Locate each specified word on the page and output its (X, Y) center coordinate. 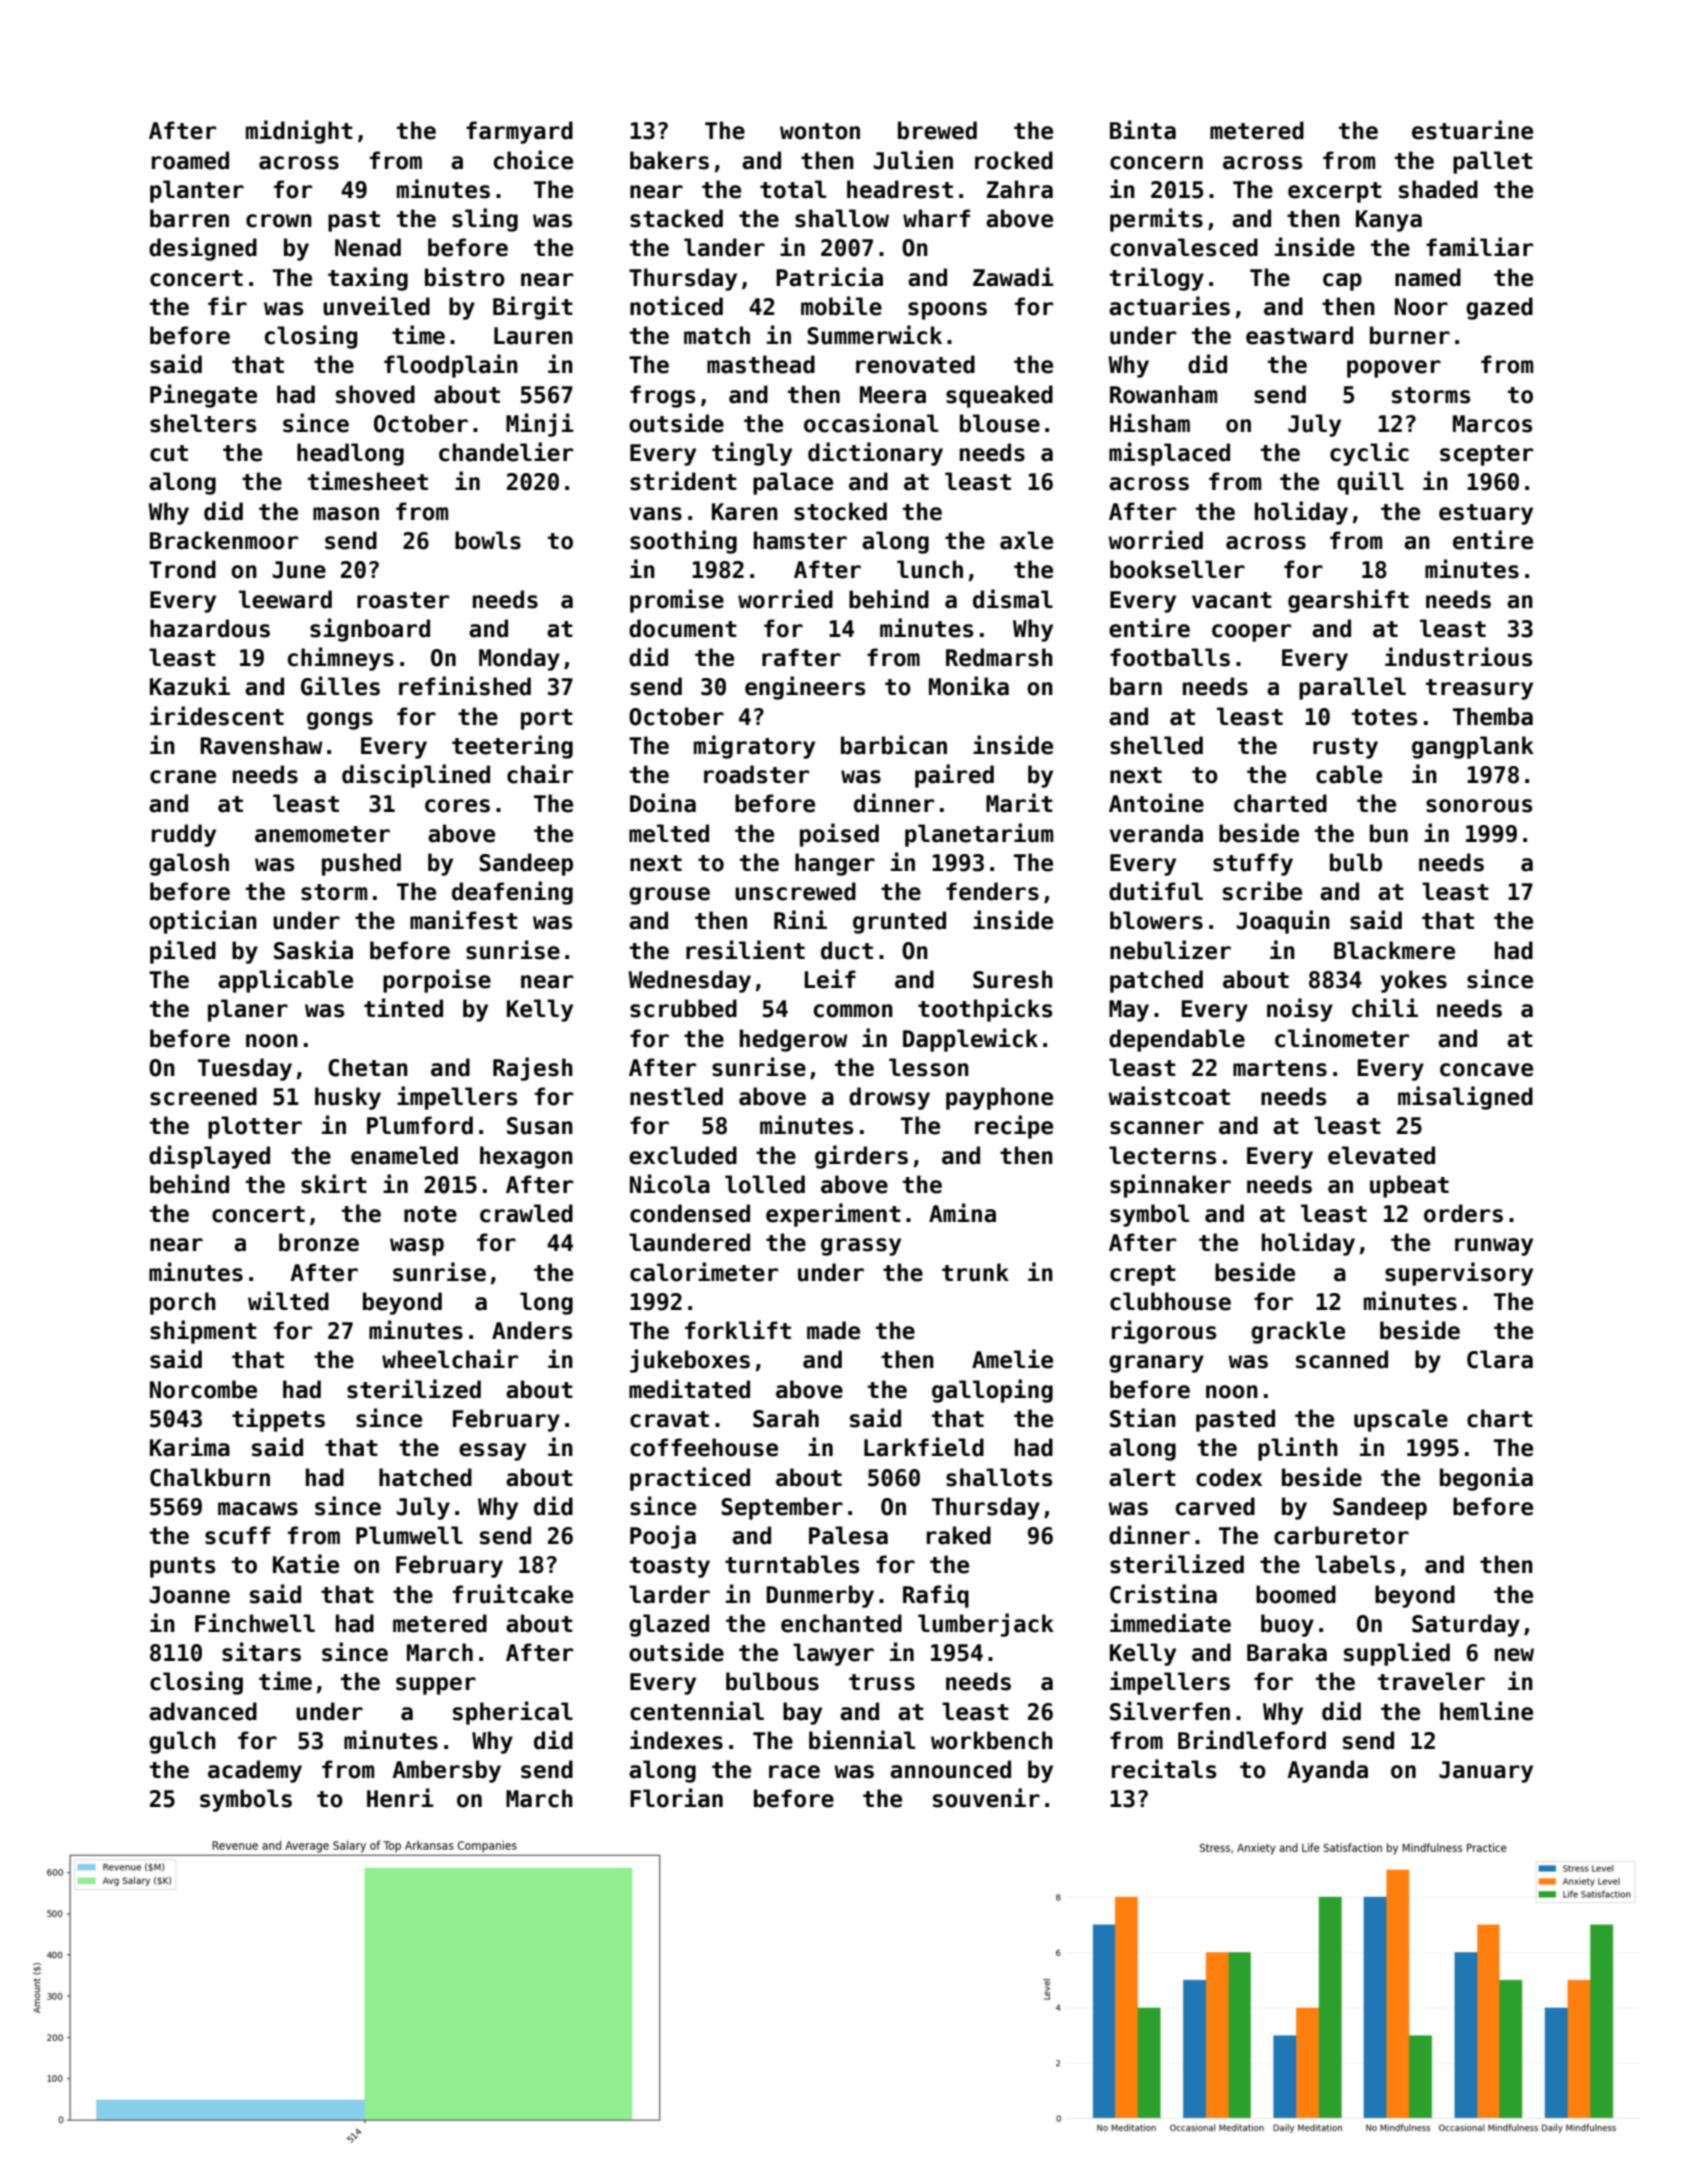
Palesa (848, 1535)
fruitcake (513, 1594)
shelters (203, 423)
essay (492, 1452)
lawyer (833, 1654)
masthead (761, 364)
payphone (999, 1098)
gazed (1499, 308)
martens (1280, 1068)
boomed (1296, 1594)
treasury (1479, 689)
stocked (840, 511)
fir (227, 305)
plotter (255, 1127)
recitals (1164, 1769)
